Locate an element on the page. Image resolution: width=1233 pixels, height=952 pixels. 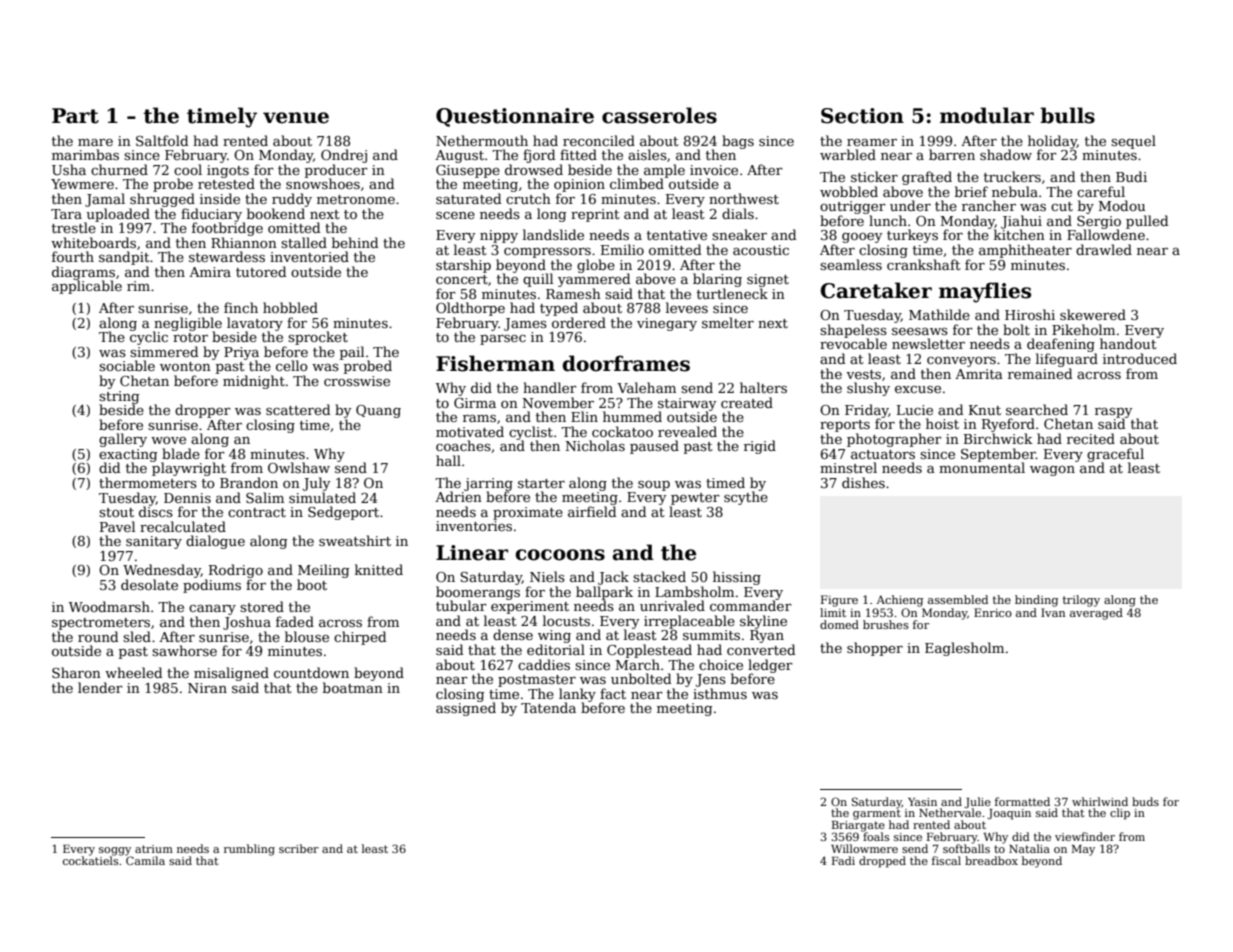
trestle is located at coordinates (74, 227).
